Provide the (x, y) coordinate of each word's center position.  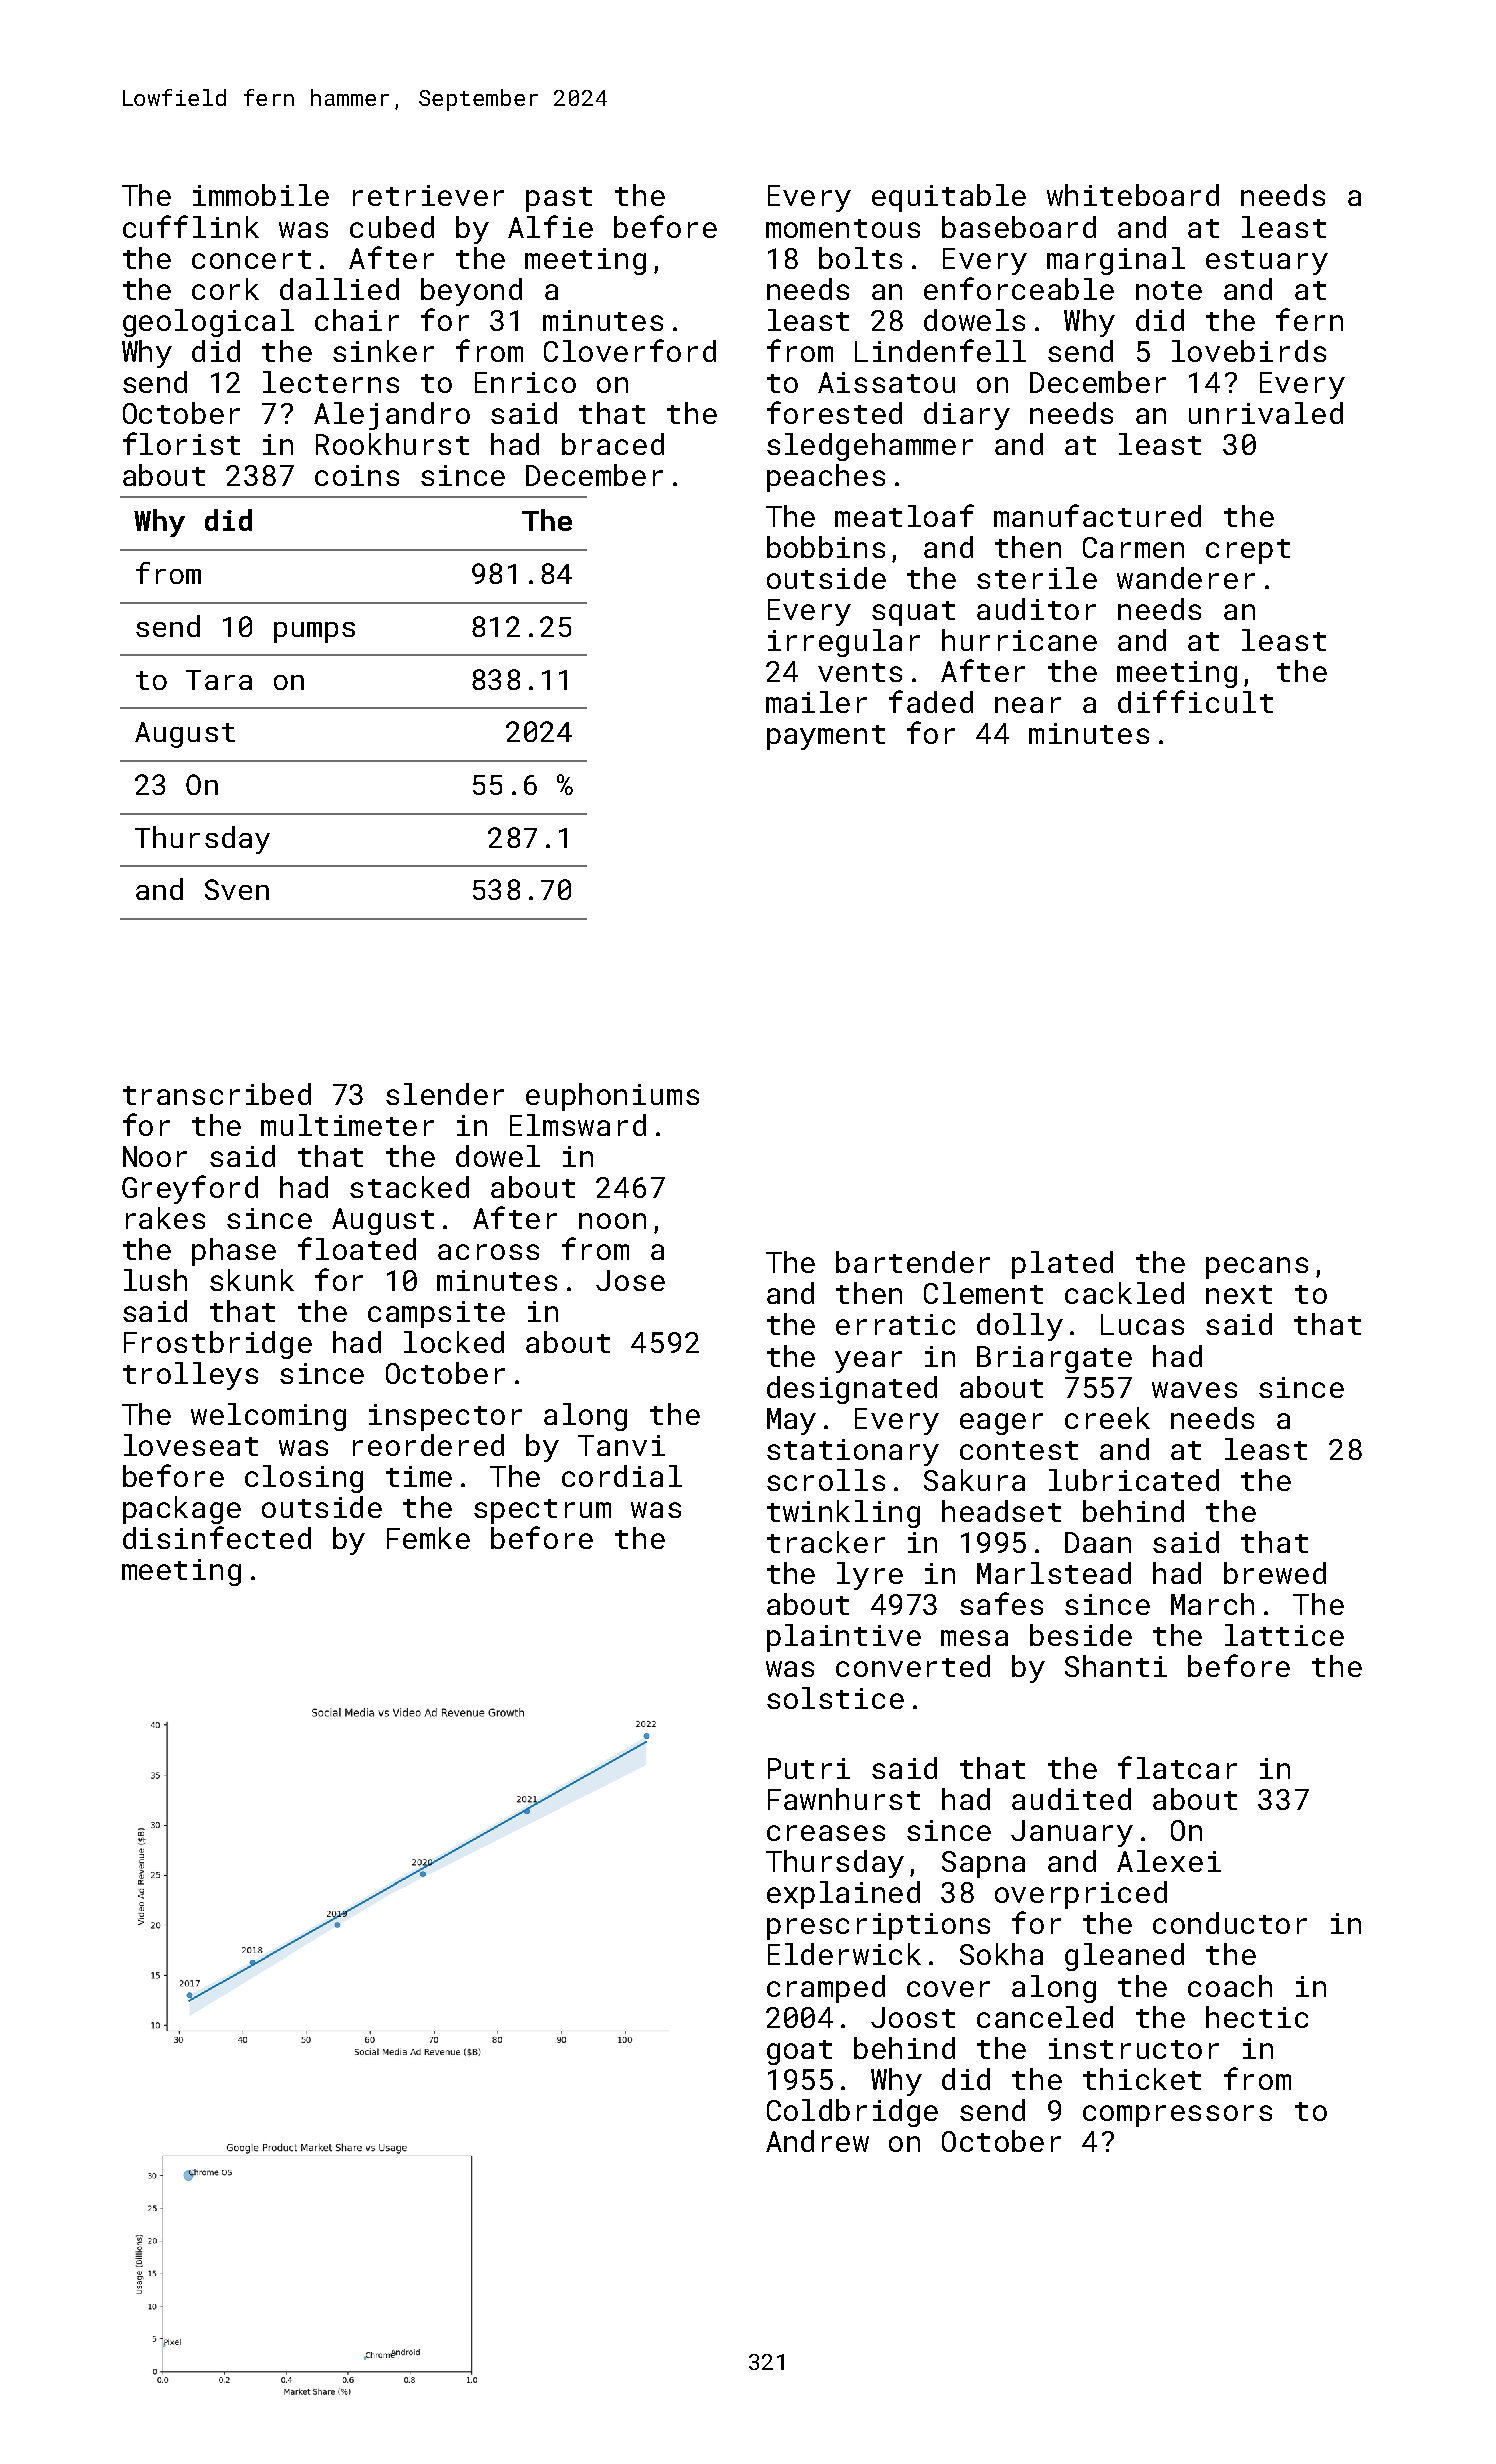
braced (613, 444)
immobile (261, 195)
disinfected (217, 1537)
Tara (219, 680)
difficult (1195, 701)
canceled (1045, 2017)
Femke (428, 1538)
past (559, 199)
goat (799, 2052)
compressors (1177, 2116)
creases (826, 1833)
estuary (1267, 262)
